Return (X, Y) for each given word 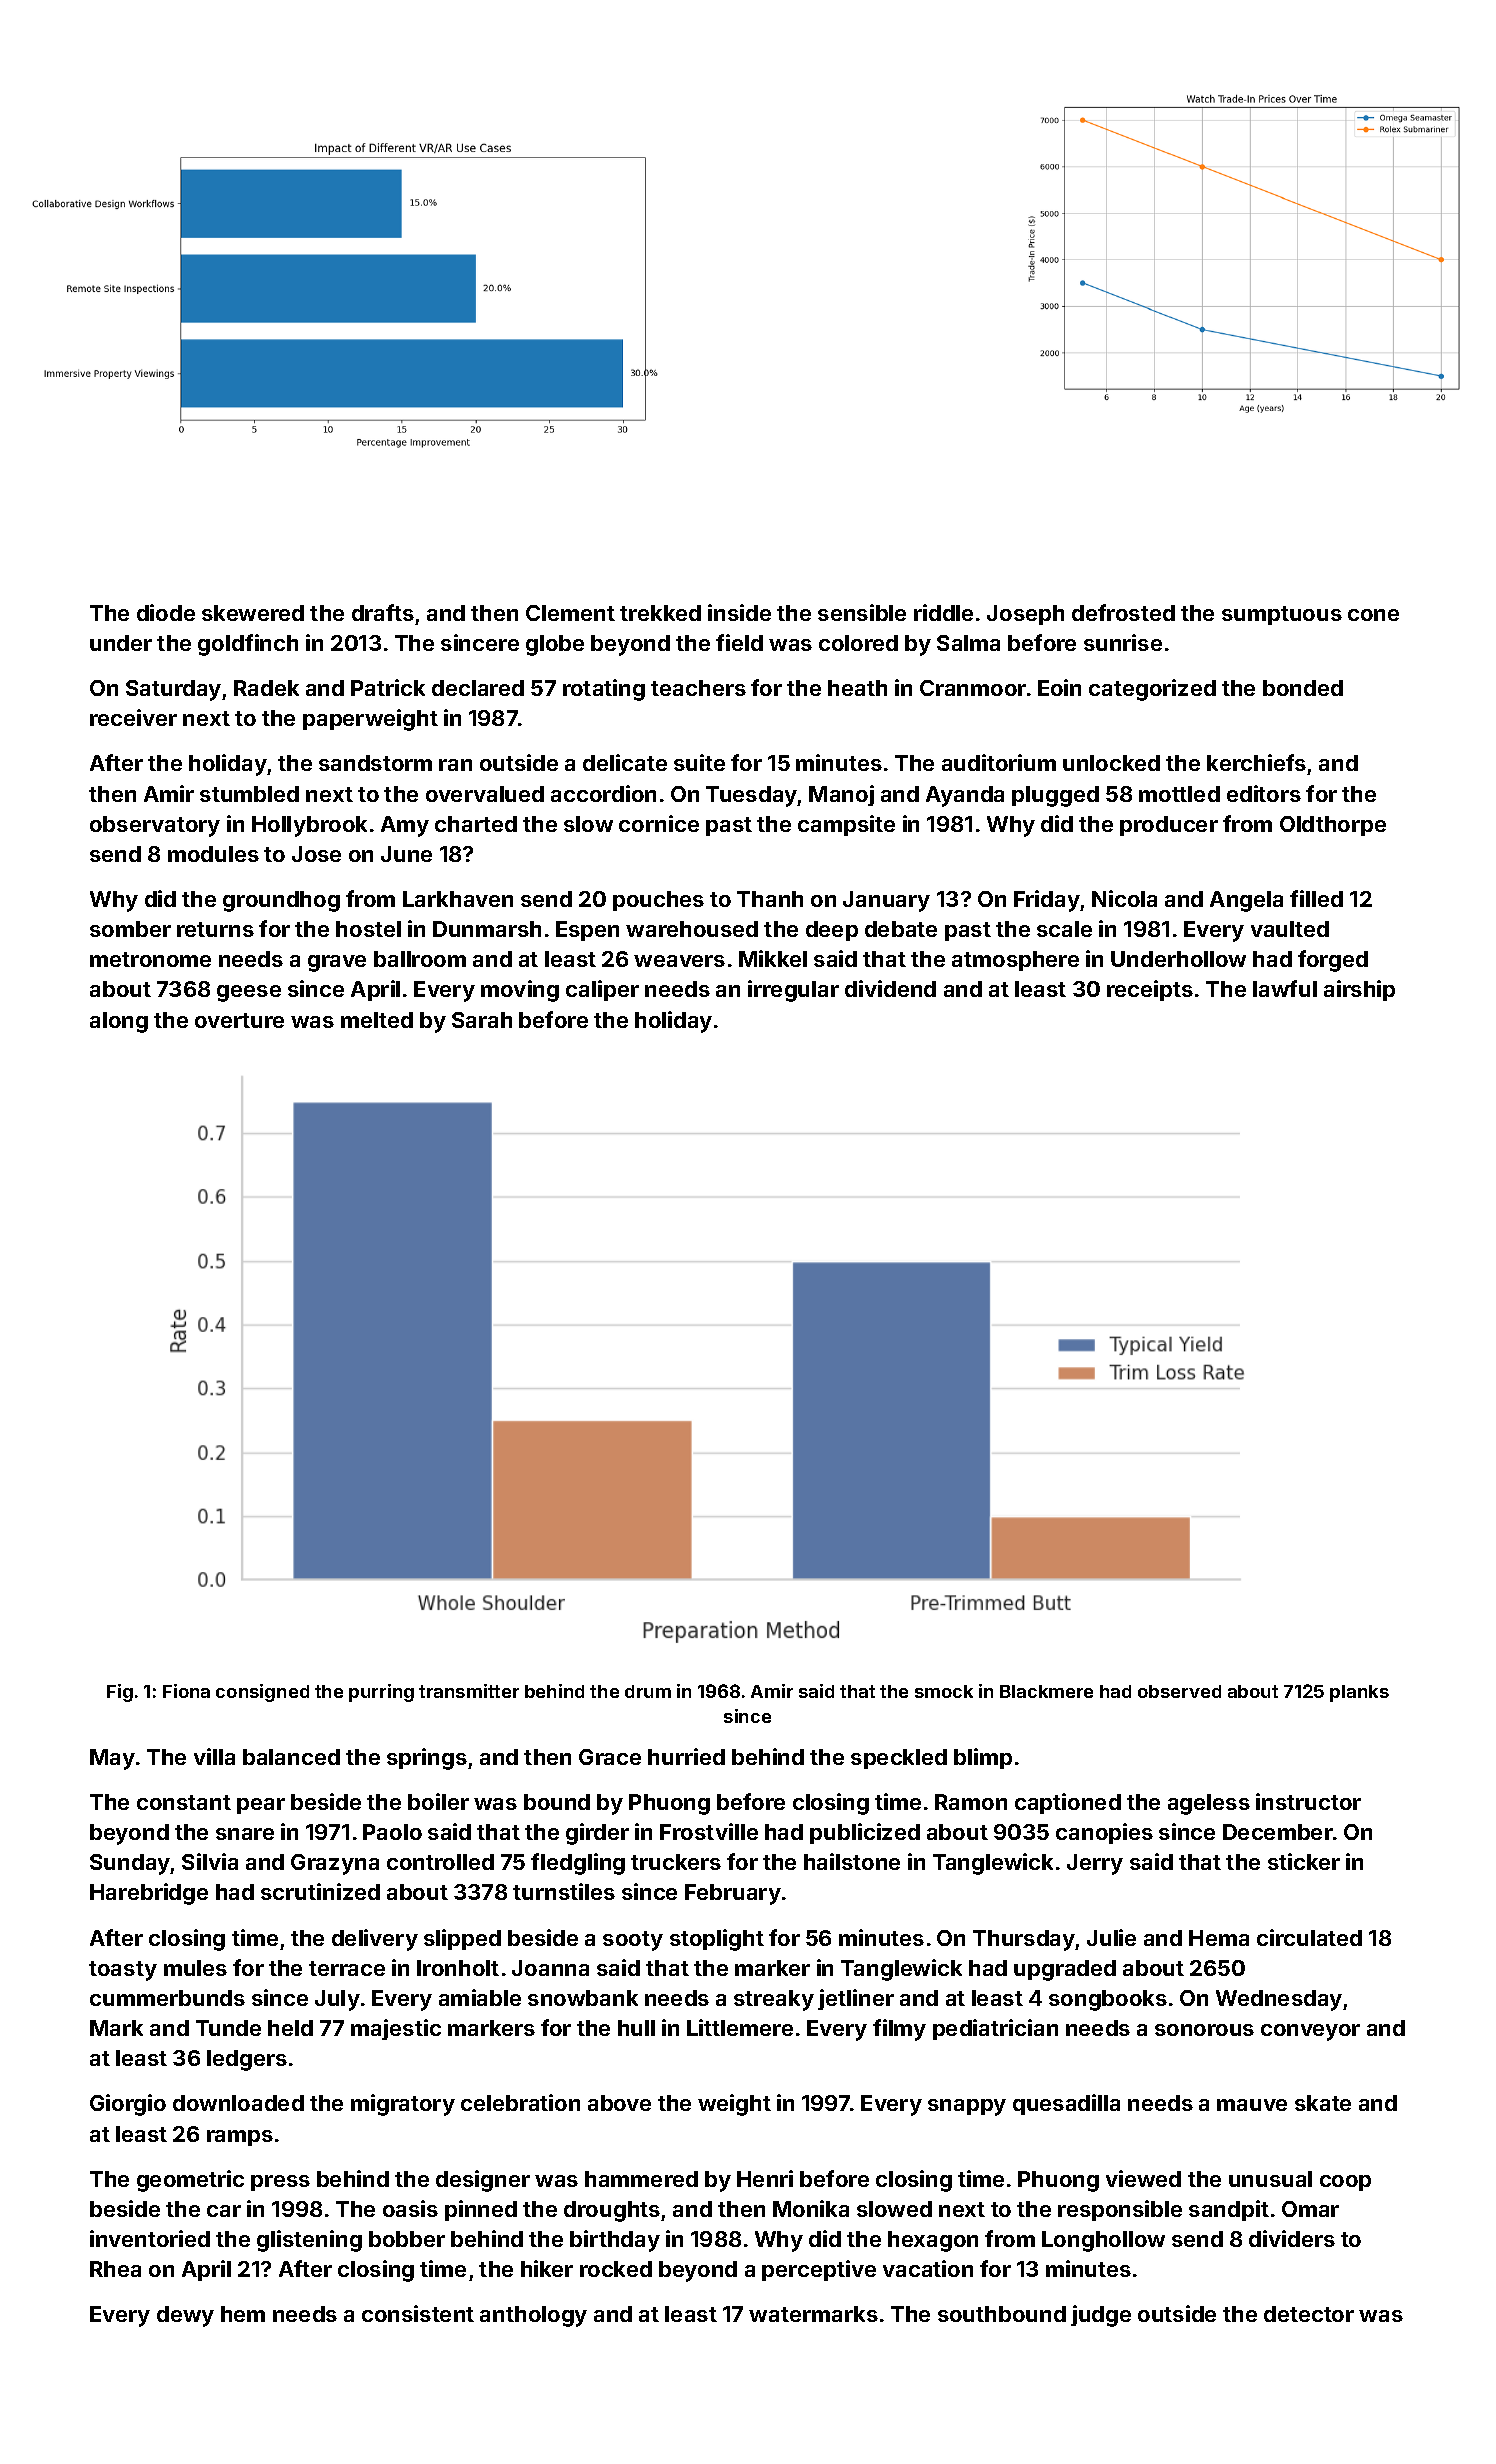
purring (381, 1693)
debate (901, 929)
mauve (1252, 2105)
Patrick (388, 687)
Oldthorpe (1333, 826)
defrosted (1123, 612)
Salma (968, 643)
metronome (150, 959)
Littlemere (740, 2027)
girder (597, 1834)
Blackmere (1046, 1691)
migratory (403, 2105)
